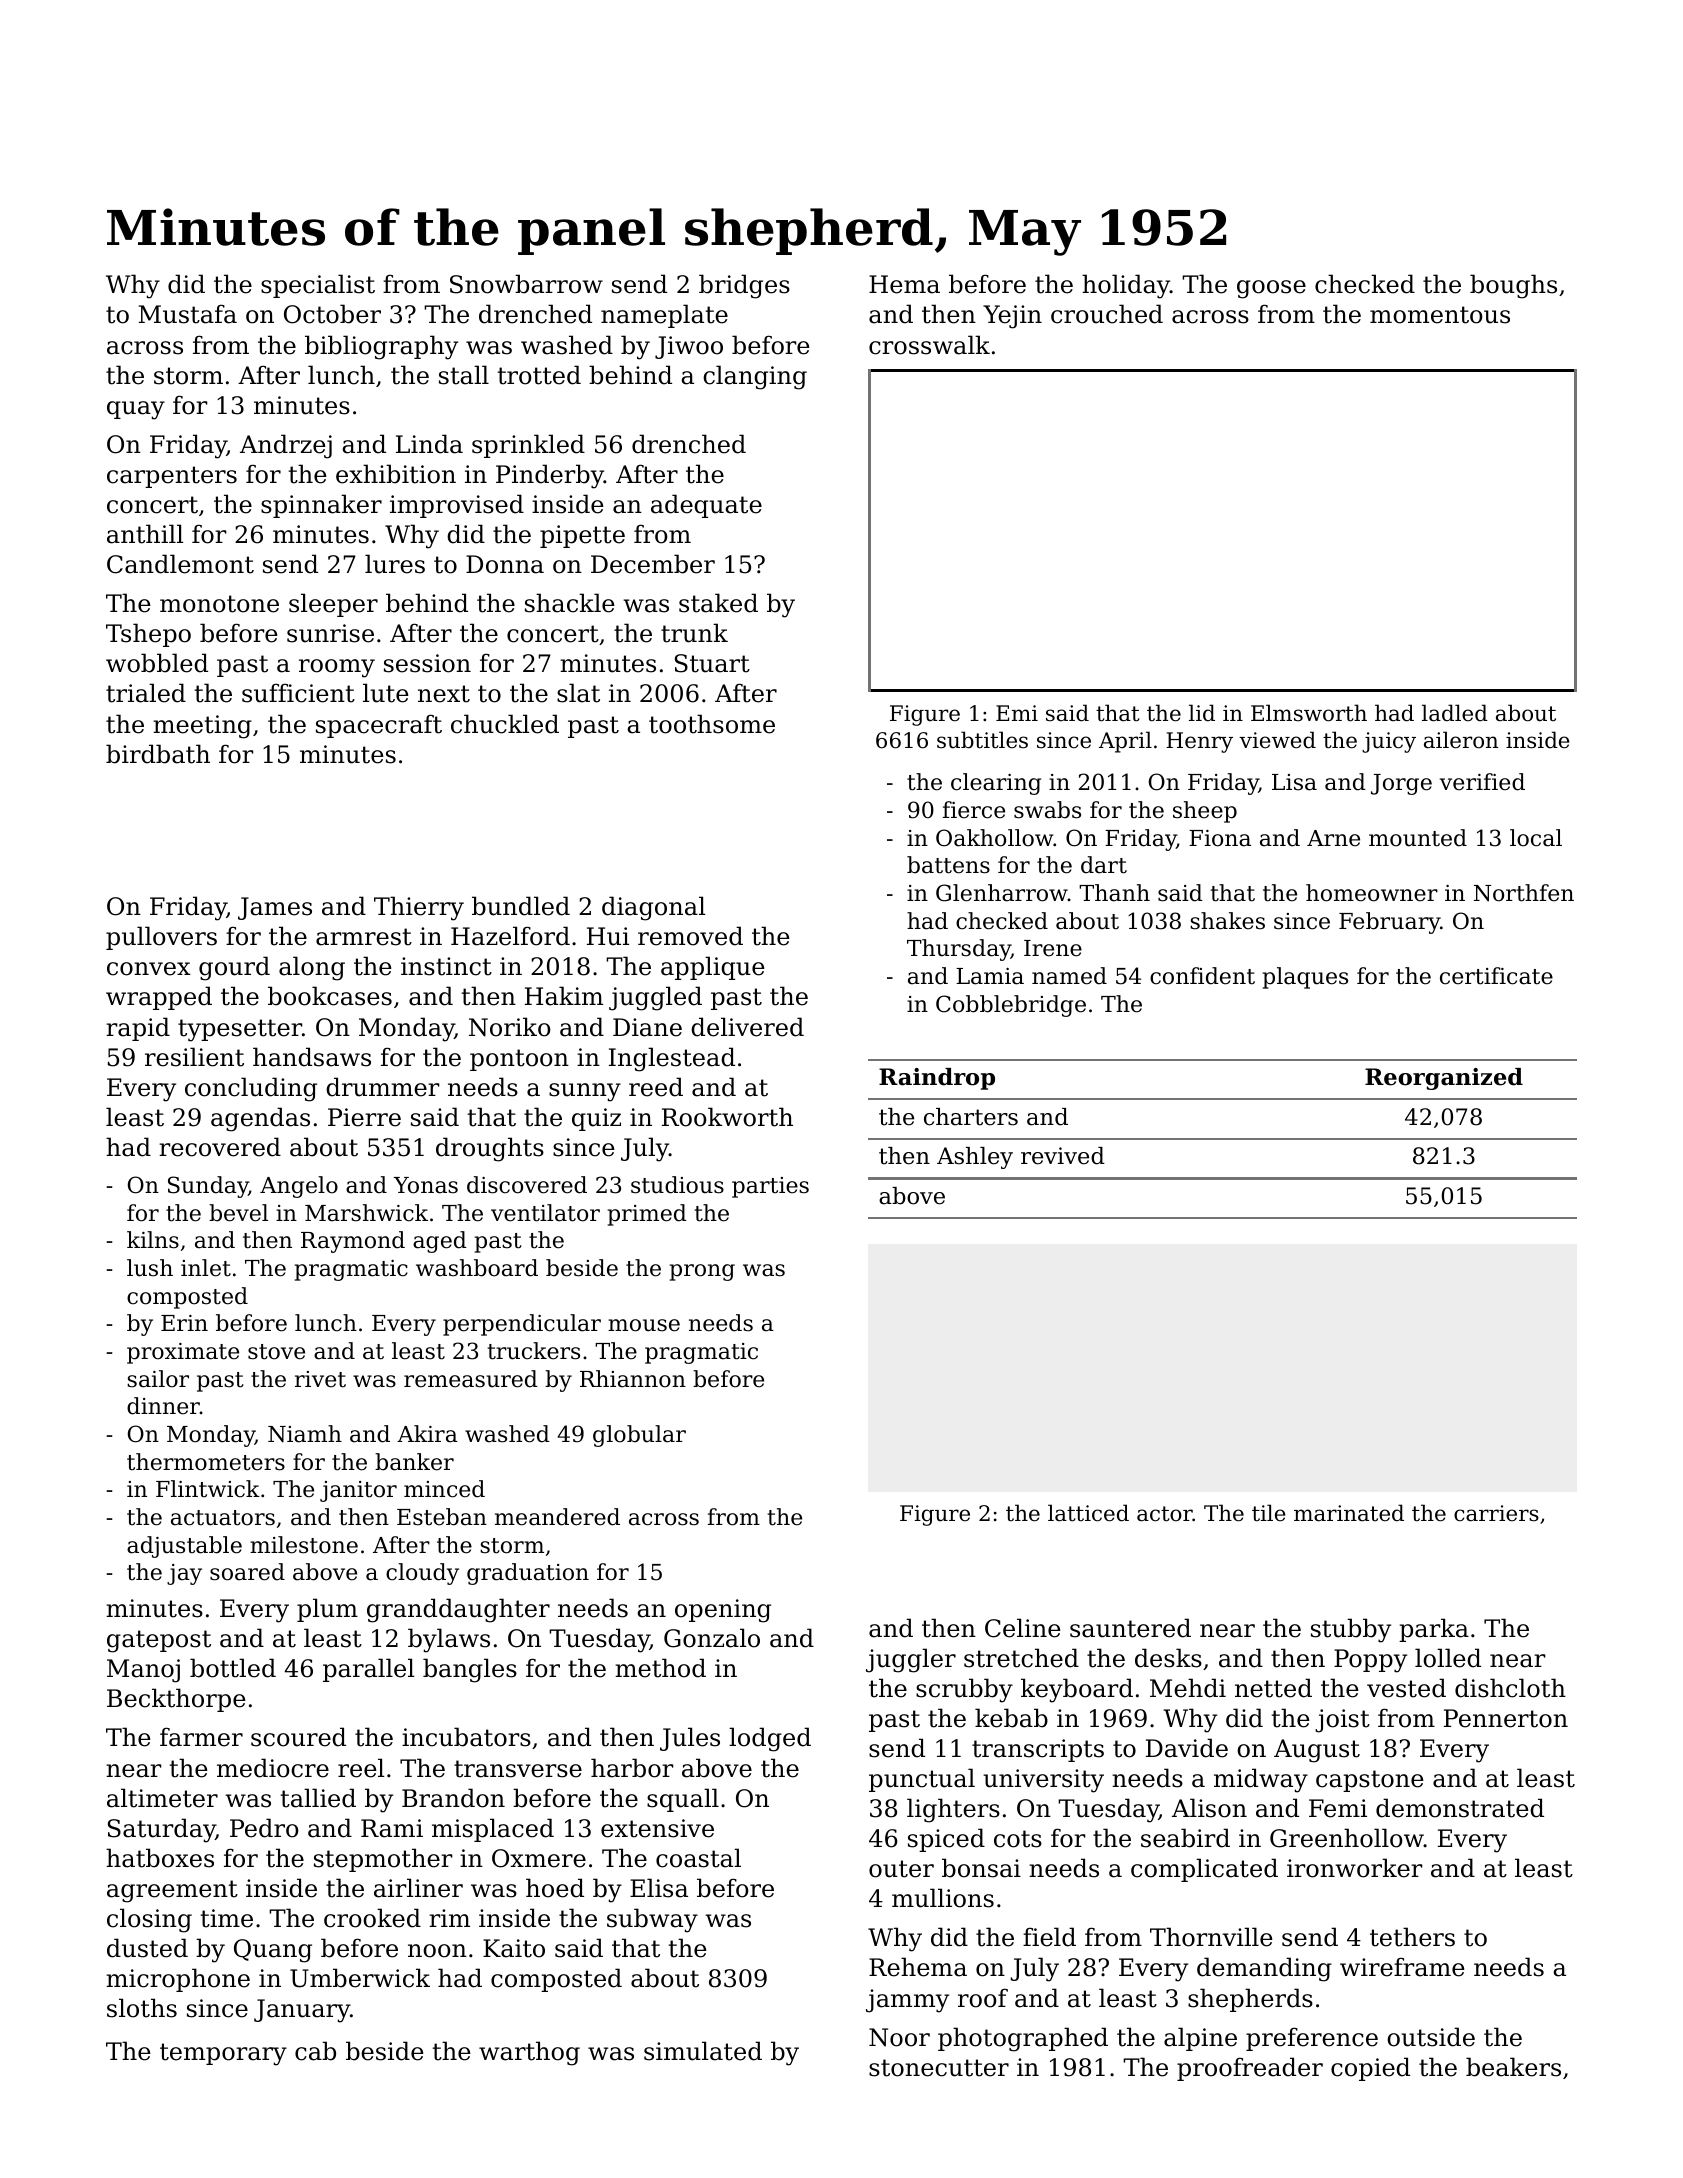 The image size is (1683, 2178). What do you see at coordinates (712, 724) in the document?
I see `toothsome` at bounding box center [712, 724].
